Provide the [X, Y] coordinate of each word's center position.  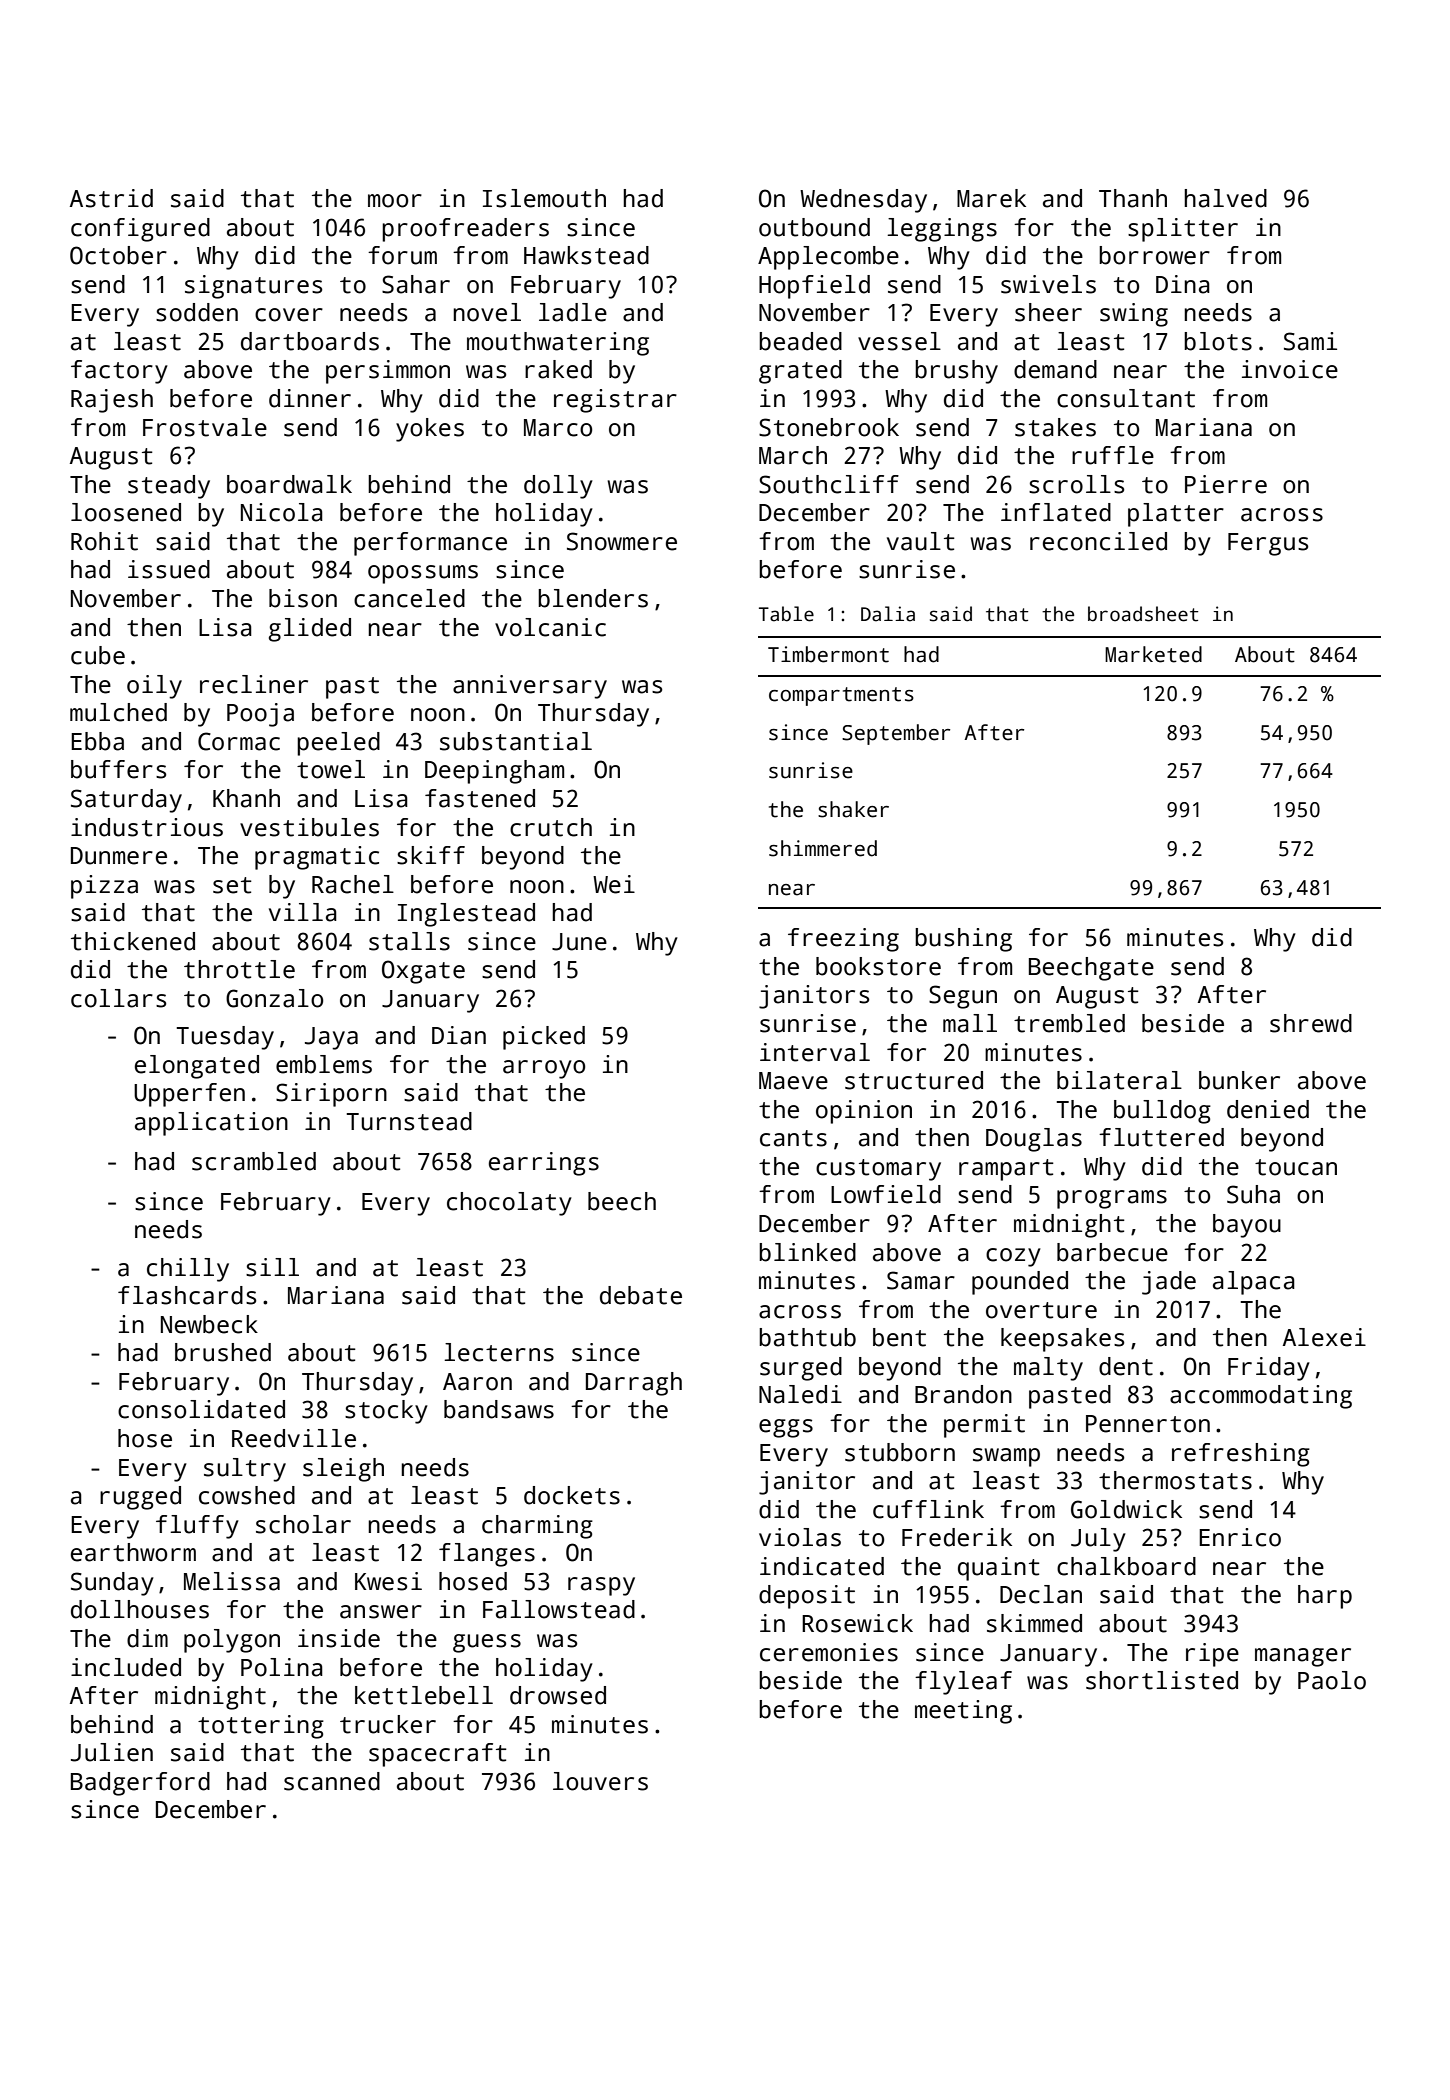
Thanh [1133, 198]
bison [303, 598]
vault [921, 541]
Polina [282, 1667]
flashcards [187, 1295]
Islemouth [544, 198]
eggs [786, 1428]
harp [1325, 1597]
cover [289, 315]
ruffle [1113, 455]
